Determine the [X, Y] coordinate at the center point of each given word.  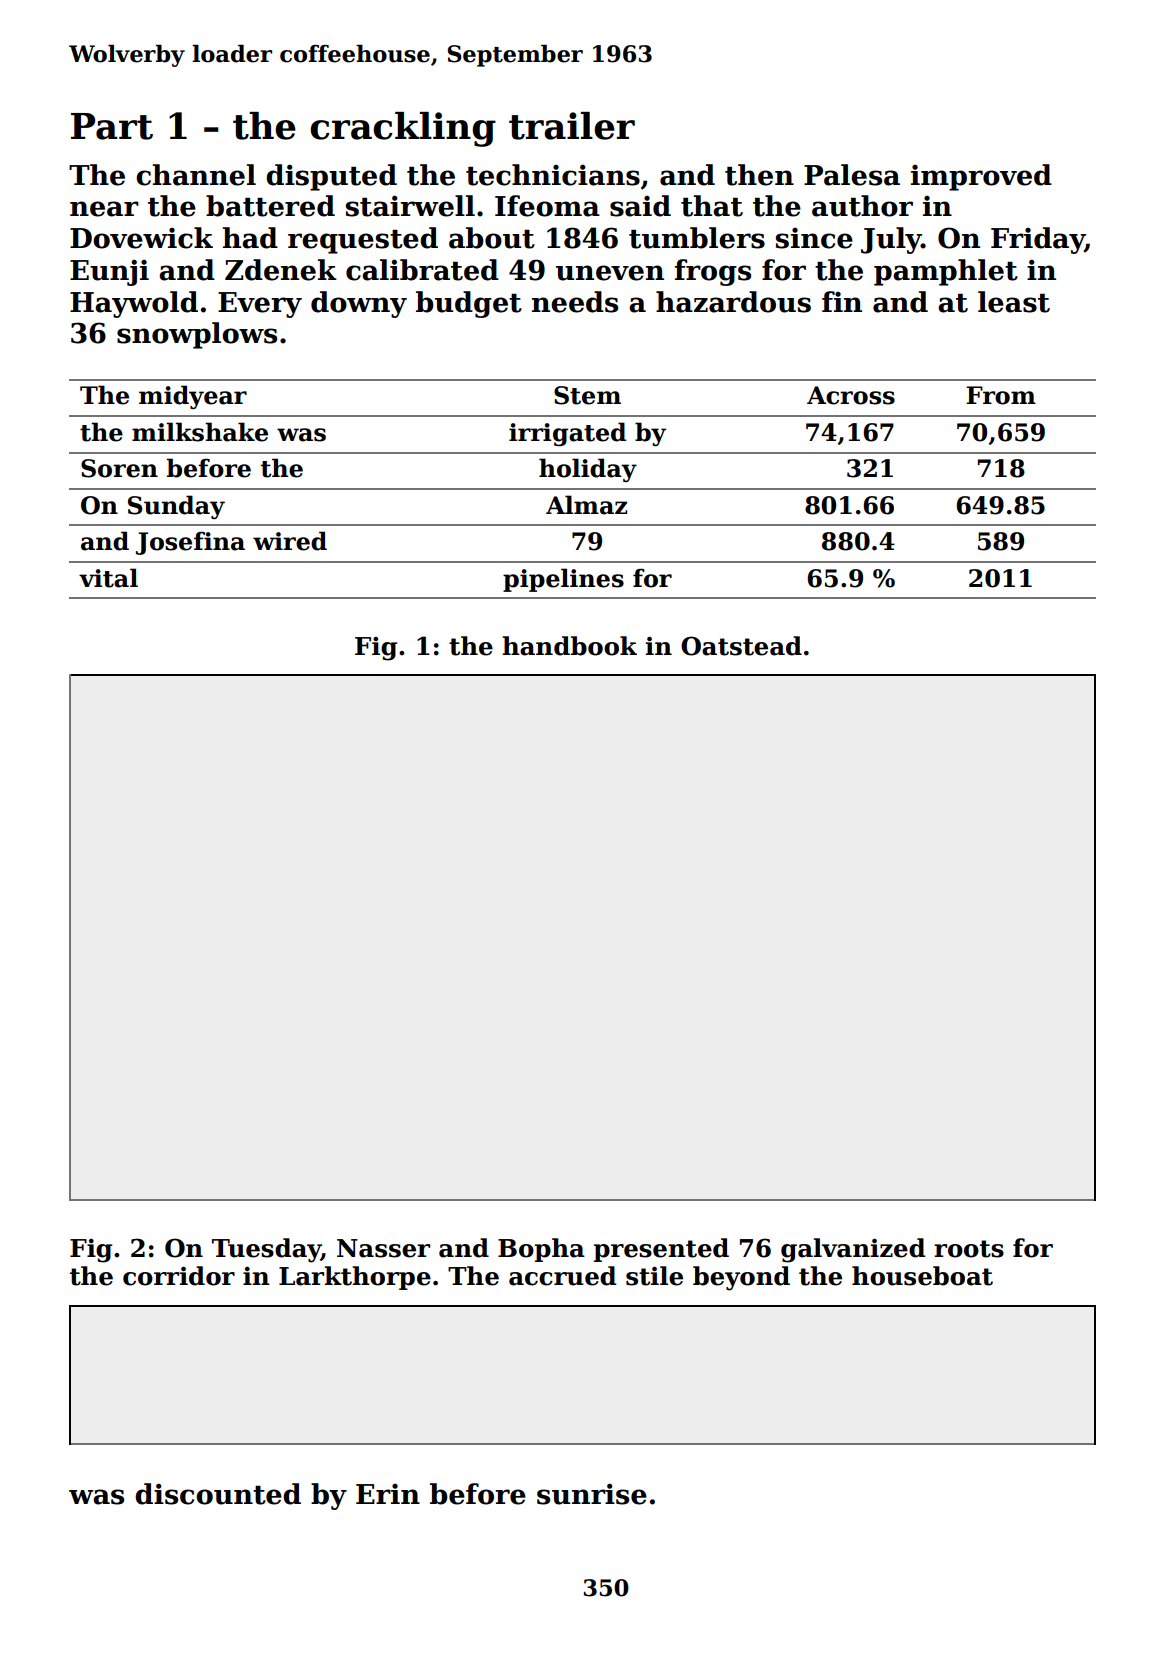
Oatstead [741, 646]
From [1001, 395]
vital [108, 578]
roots [969, 1249]
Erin [388, 1494]
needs [575, 302]
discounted [218, 1494]
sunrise [592, 1494]
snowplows [197, 335]
